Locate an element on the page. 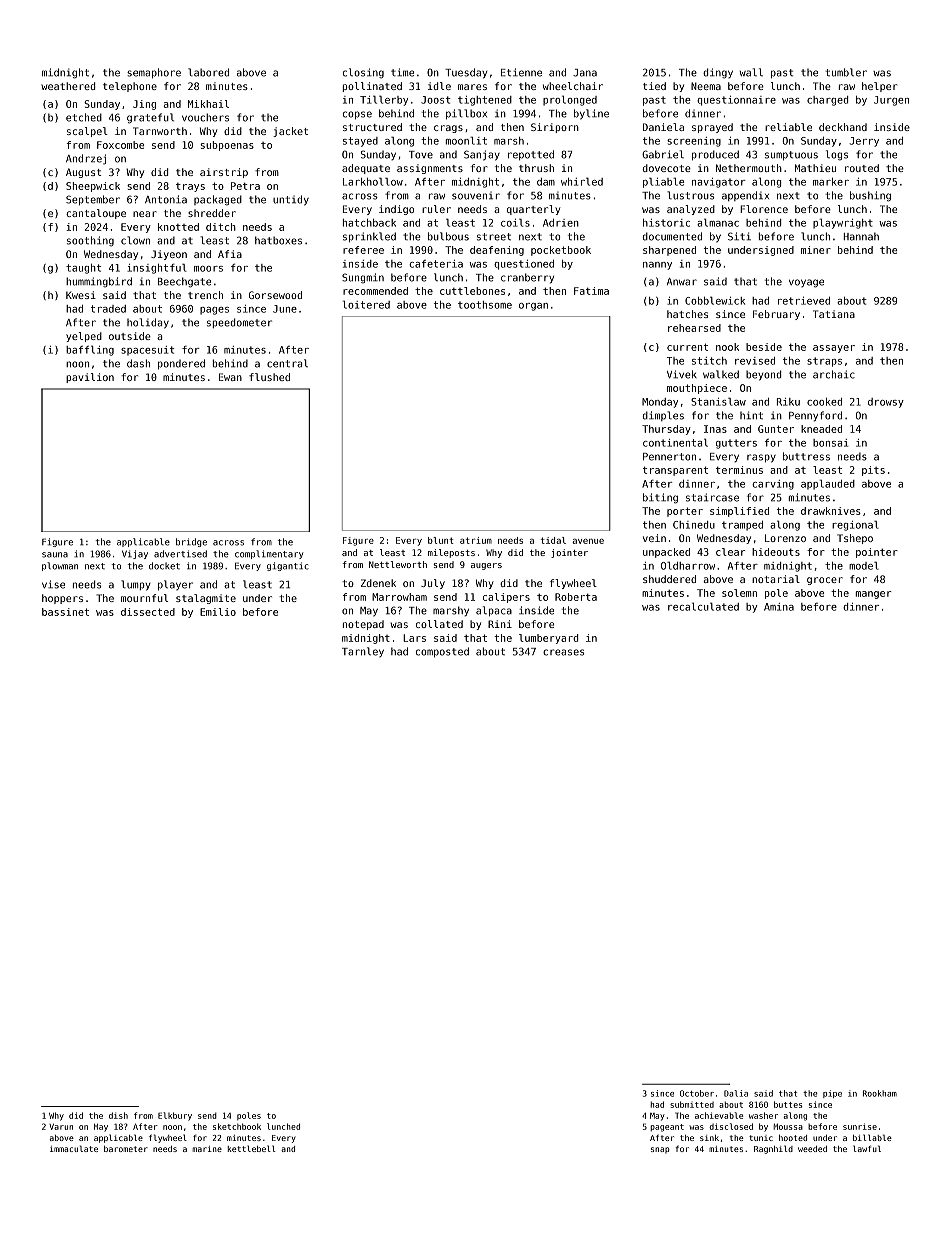 This image has width=952, height=1233. semaphore is located at coordinates (154, 73).
